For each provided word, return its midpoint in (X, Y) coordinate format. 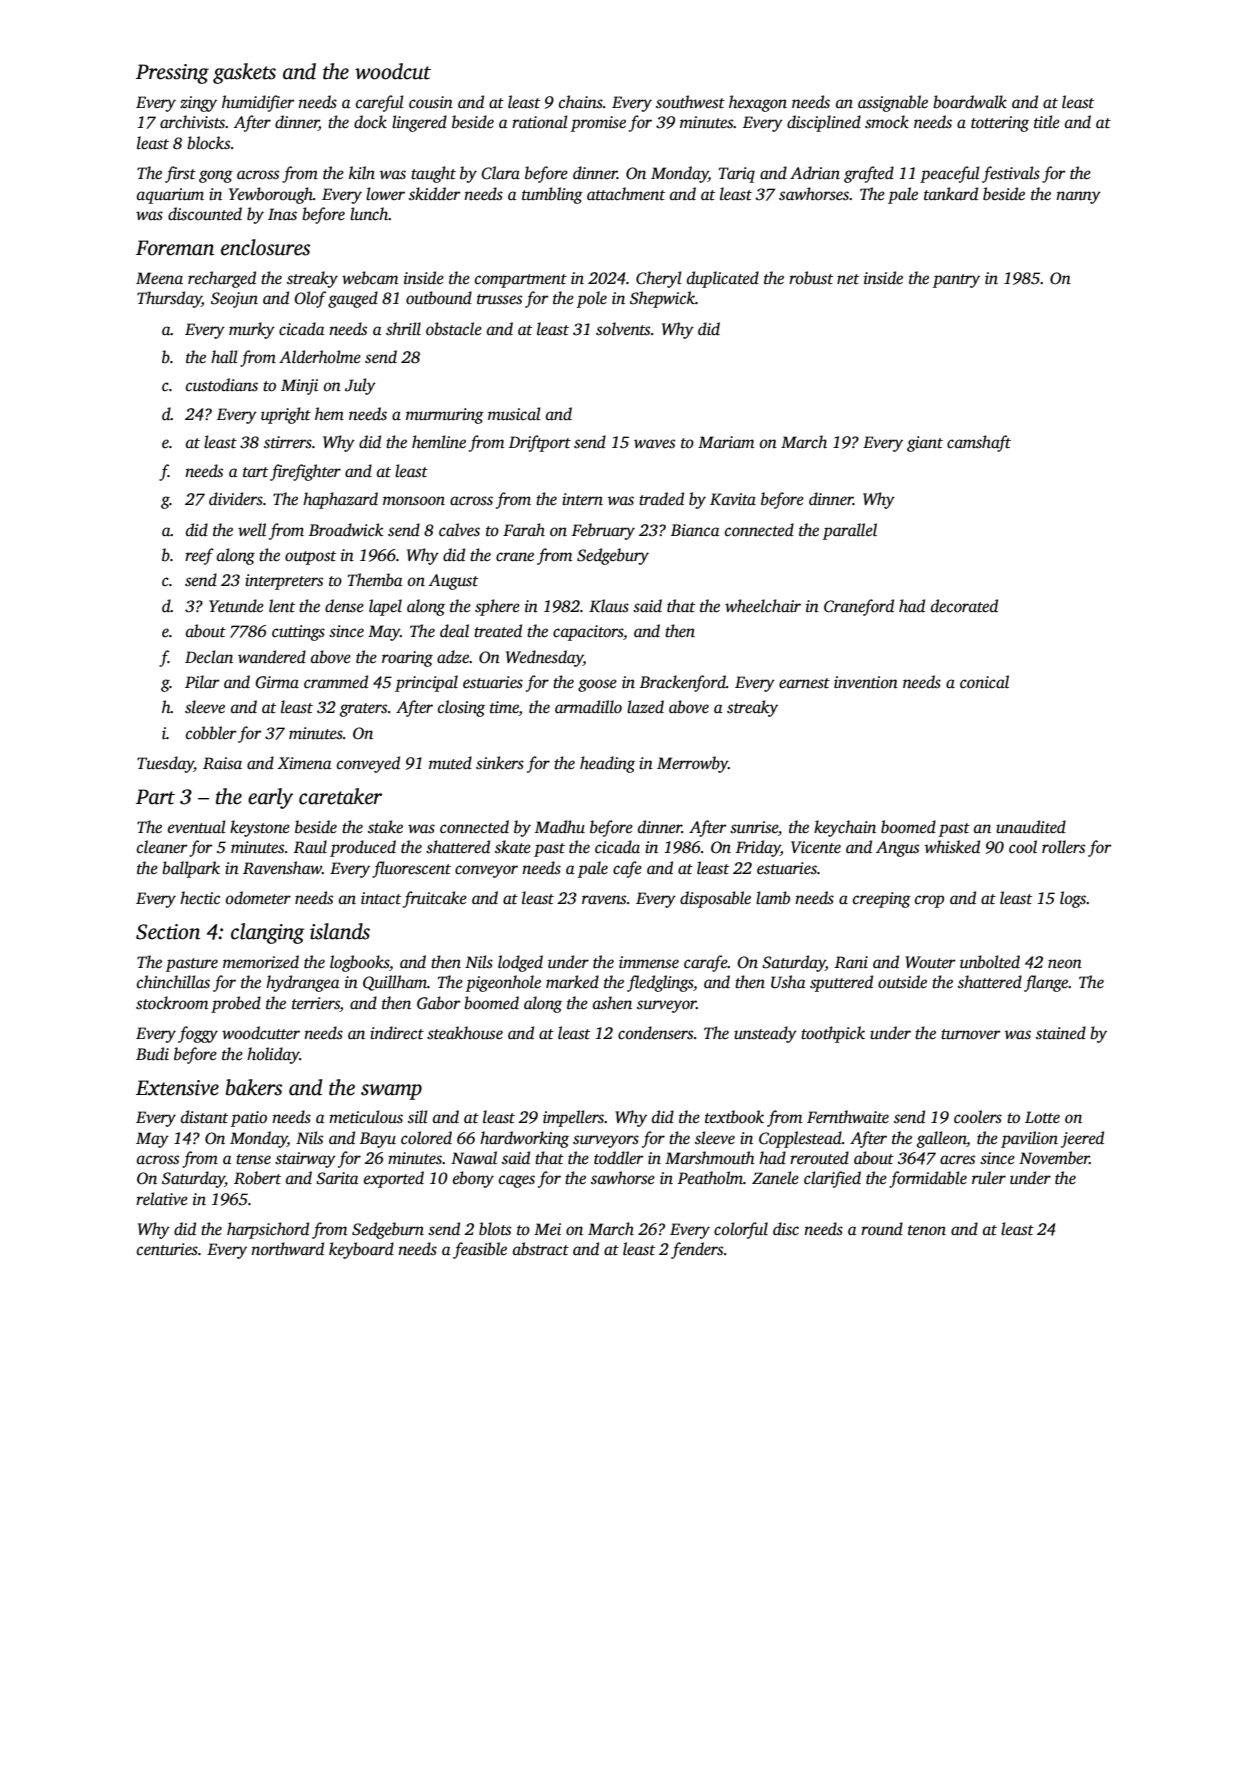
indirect (397, 1033)
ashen (612, 1003)
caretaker (340, 796)
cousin (431, 102)
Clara (500, 173)
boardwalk (970, 102)
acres (957, 1160)
